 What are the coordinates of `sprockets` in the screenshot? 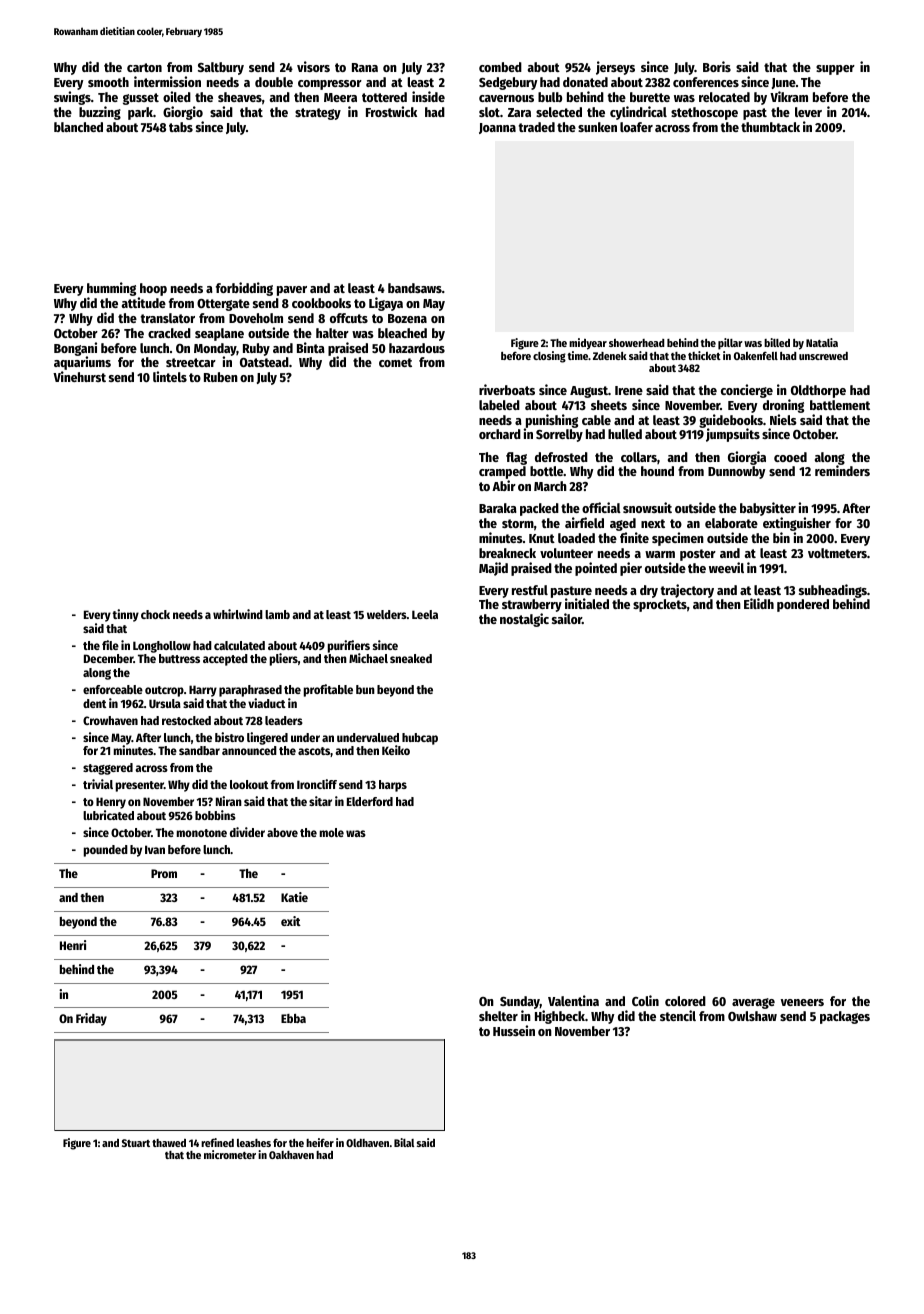 It's located at (660, 605).
